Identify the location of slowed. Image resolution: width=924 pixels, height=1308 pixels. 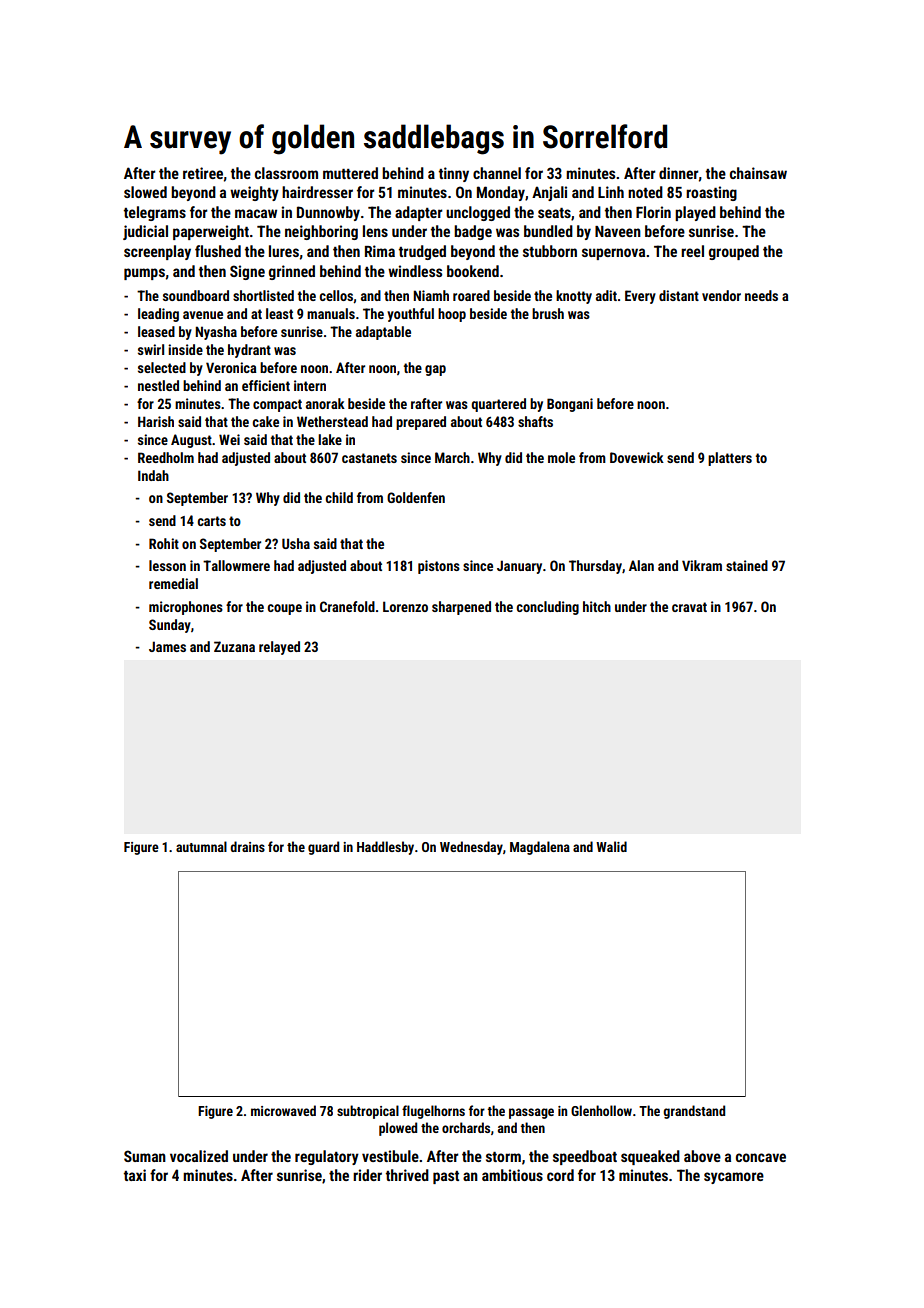
(145, 192).
